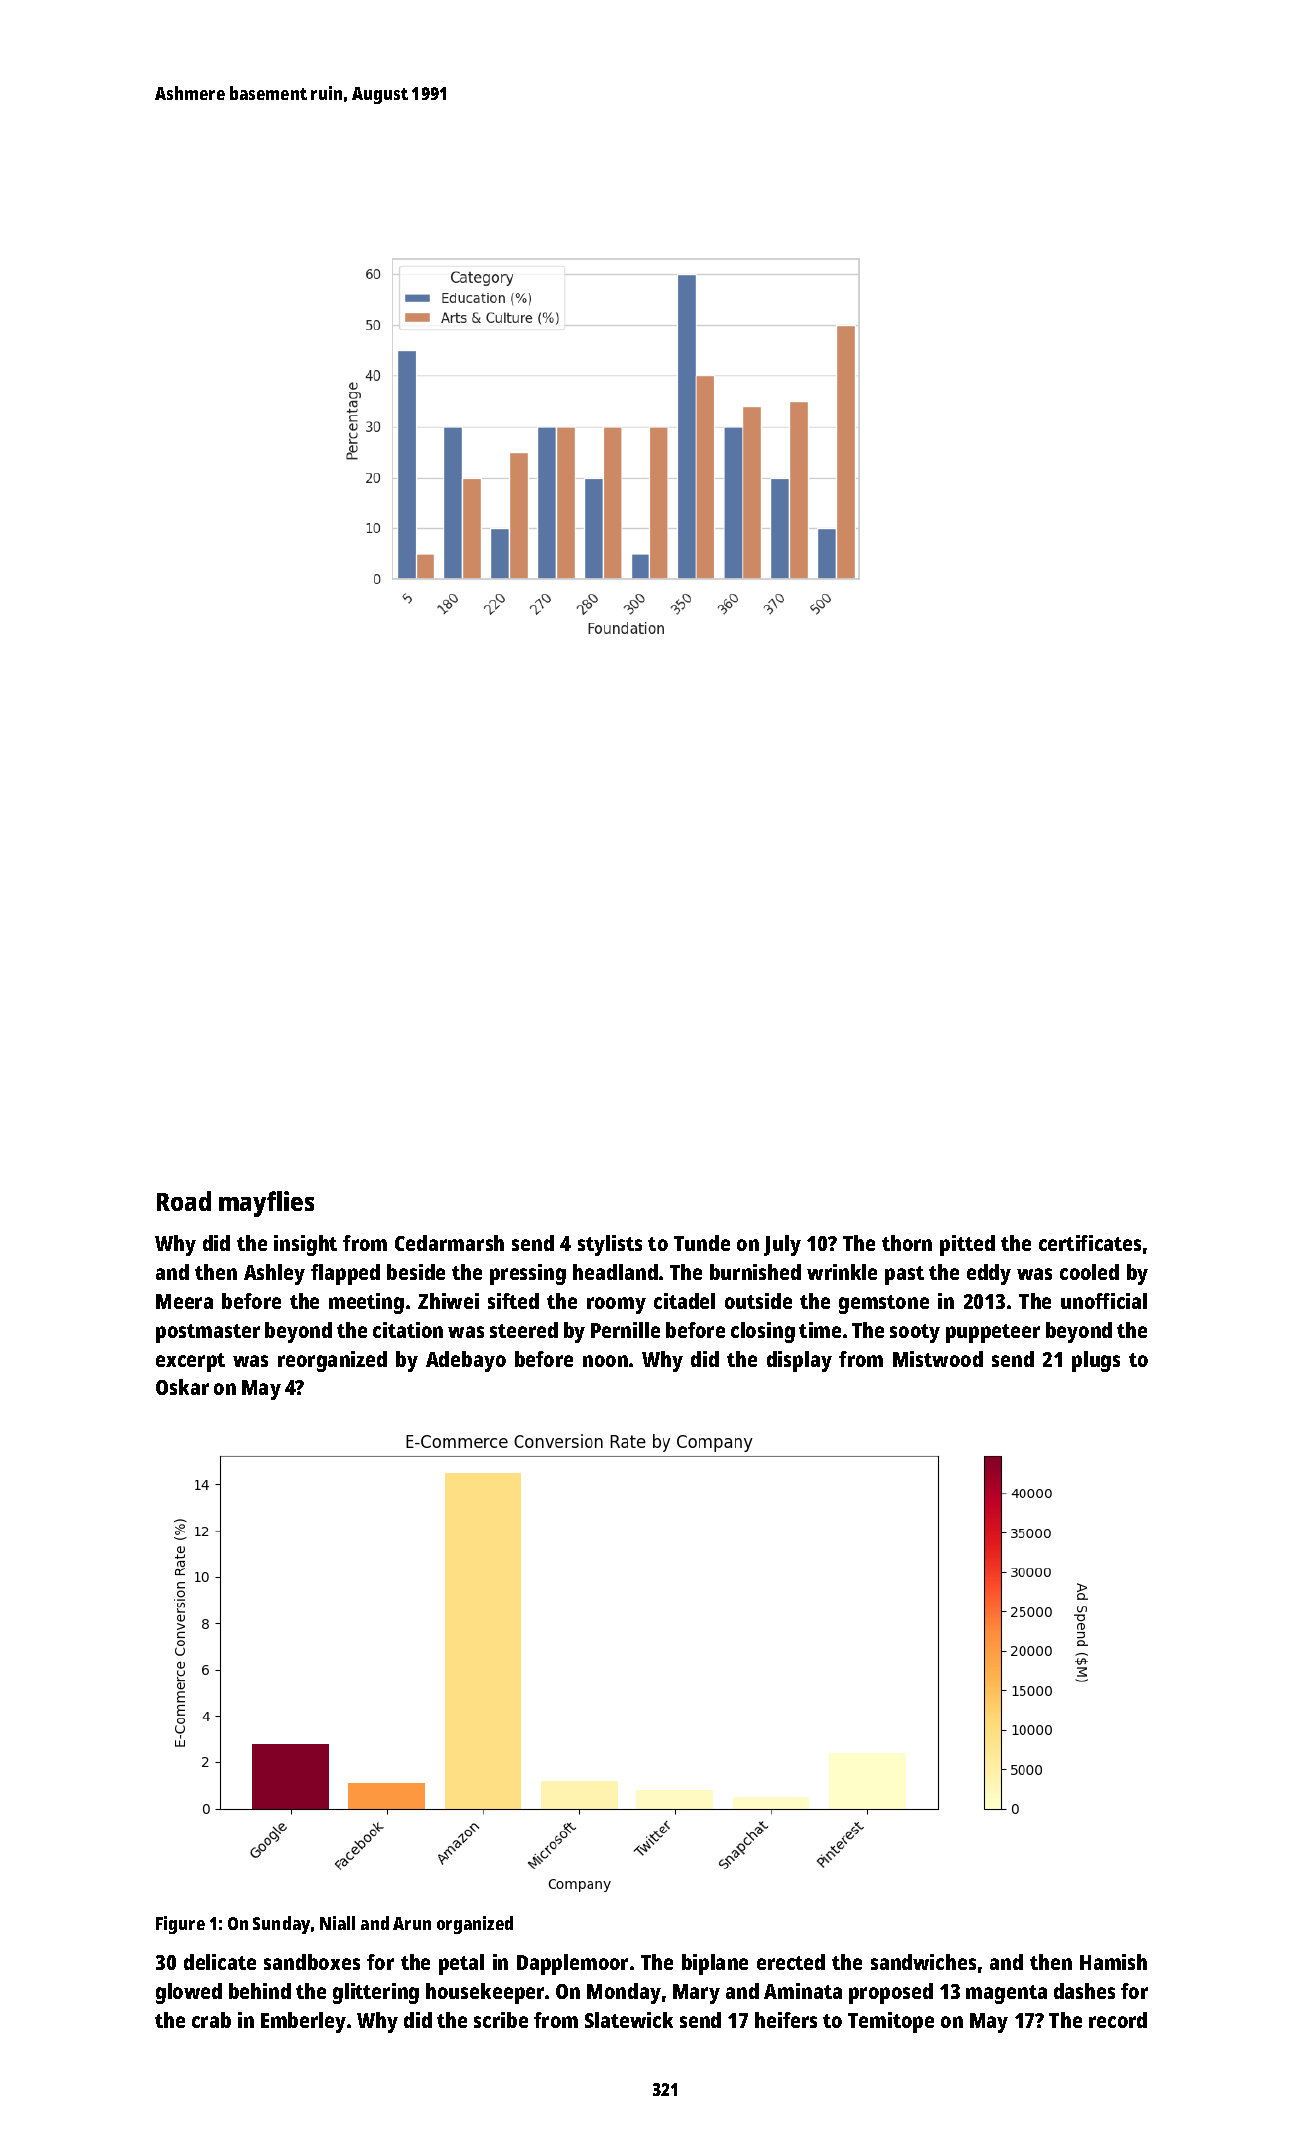 The width and height of the screenshot is (1304, 2148). What do you see at coordinates (625, 1330) in the screenshot?
I see `Pernille` at bounding box center [625, 1330].
